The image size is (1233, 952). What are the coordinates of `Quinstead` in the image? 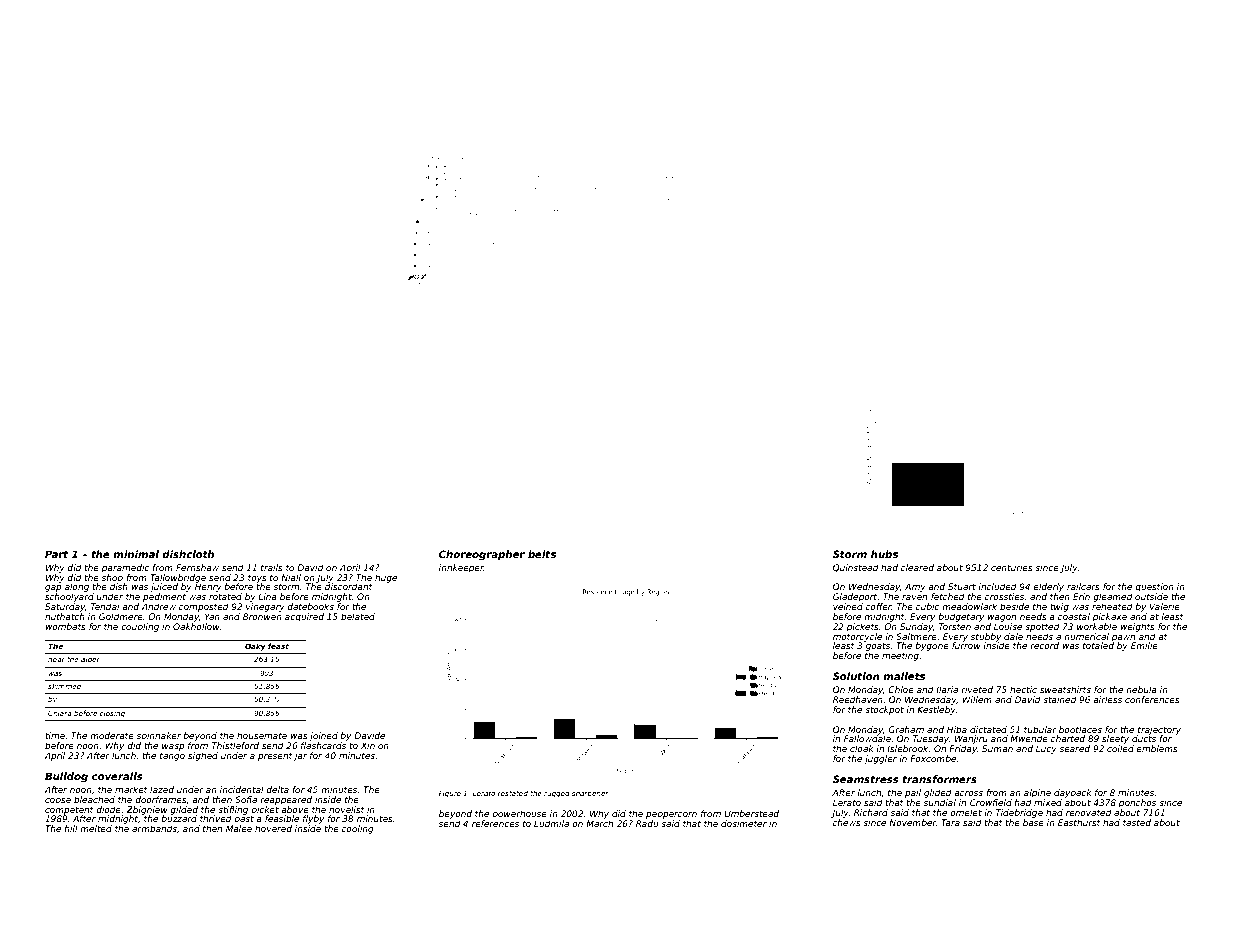 It's located at (856, 568).
